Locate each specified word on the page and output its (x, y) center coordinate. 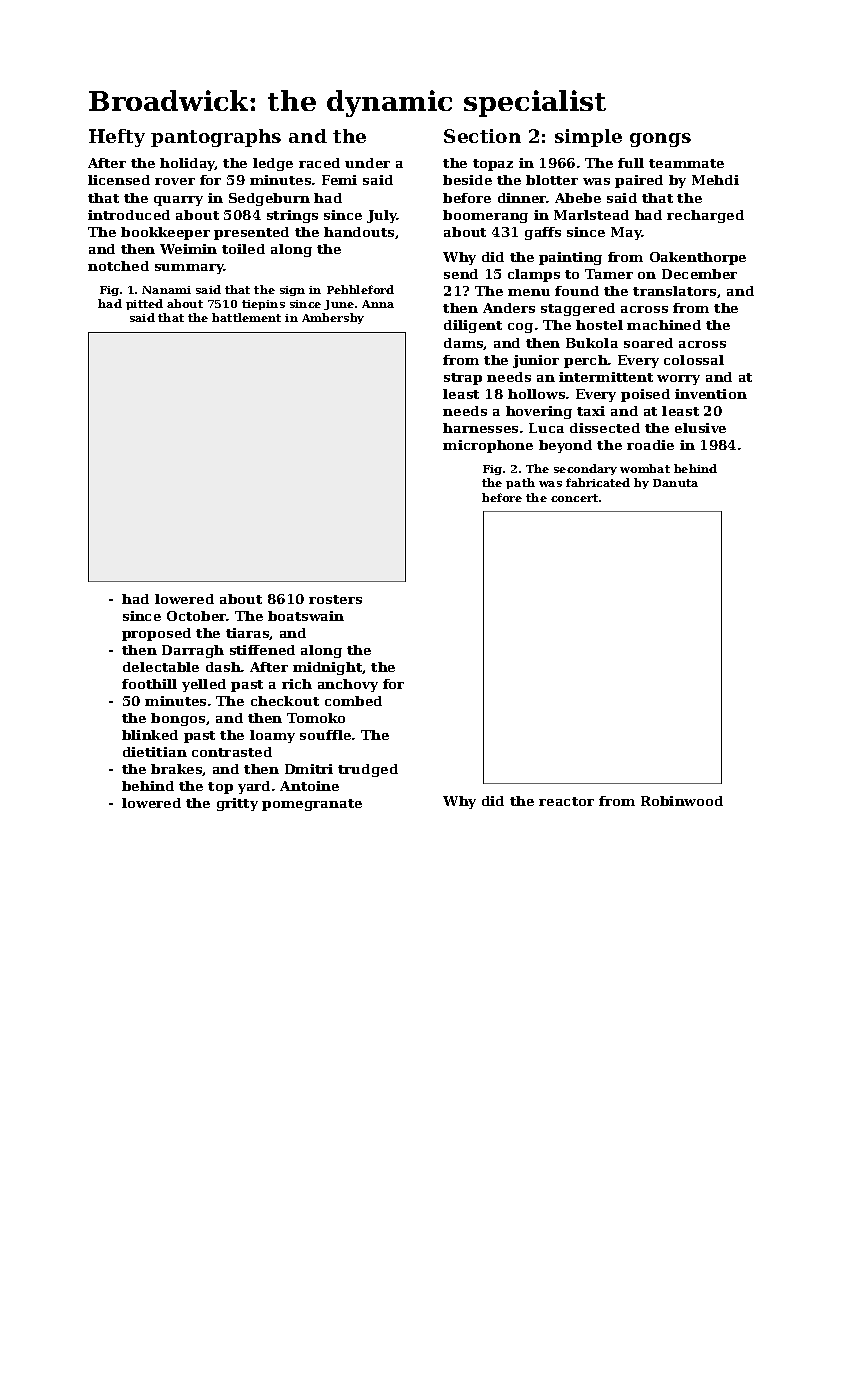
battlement (246, 317)
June (339, 305)
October (197, 616)
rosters (335, 599)
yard (254, 787)
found (577, 291)
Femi (339, 180)
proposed (156, 634)
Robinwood (682, 801)
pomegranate (312, 805)
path (520, 483)
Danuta (675, 483)
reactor (566, 801)
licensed (119, 180)
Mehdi (715, 180)
